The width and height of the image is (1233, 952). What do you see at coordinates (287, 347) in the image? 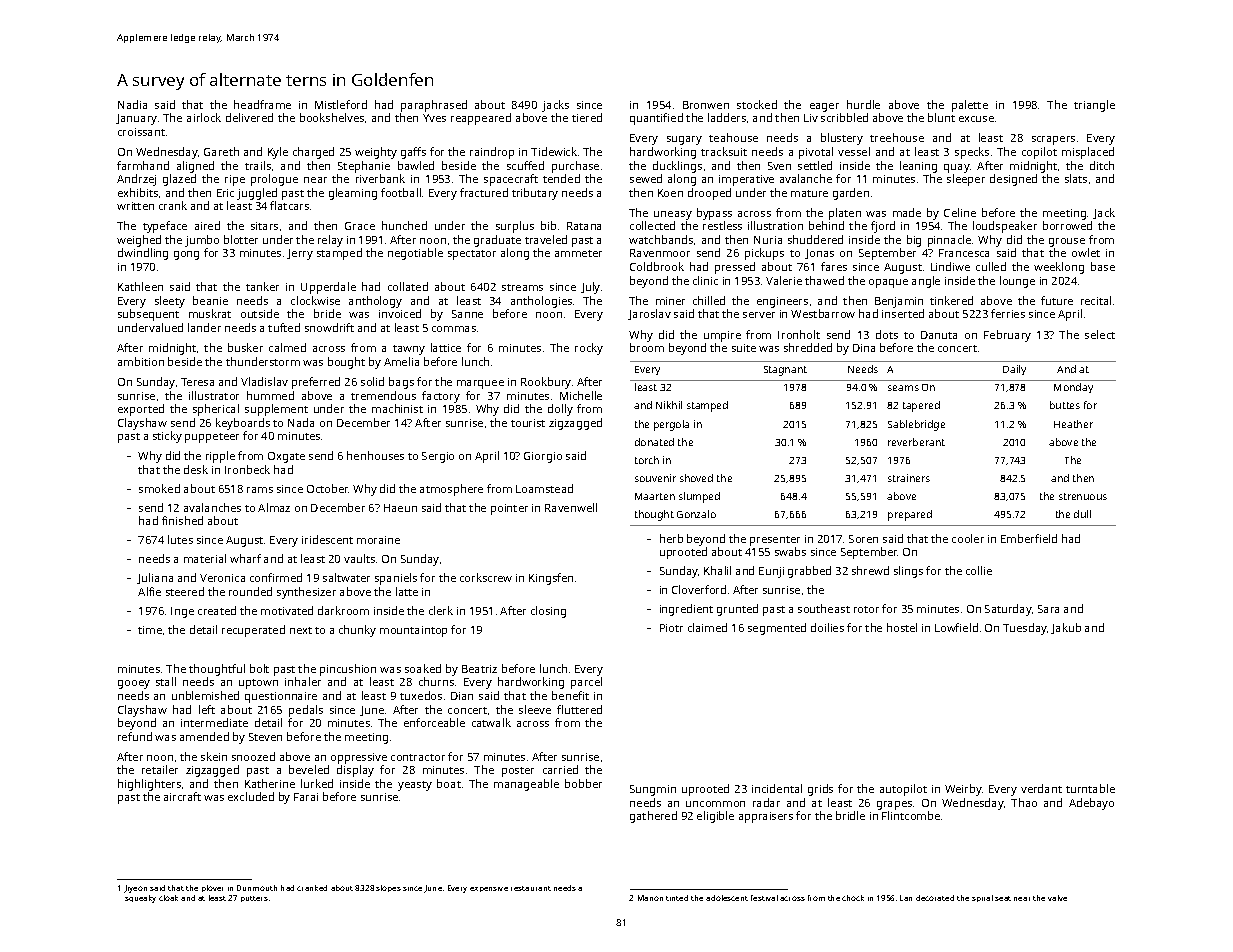
I see `calmed` at bounding box center [287, 347].
